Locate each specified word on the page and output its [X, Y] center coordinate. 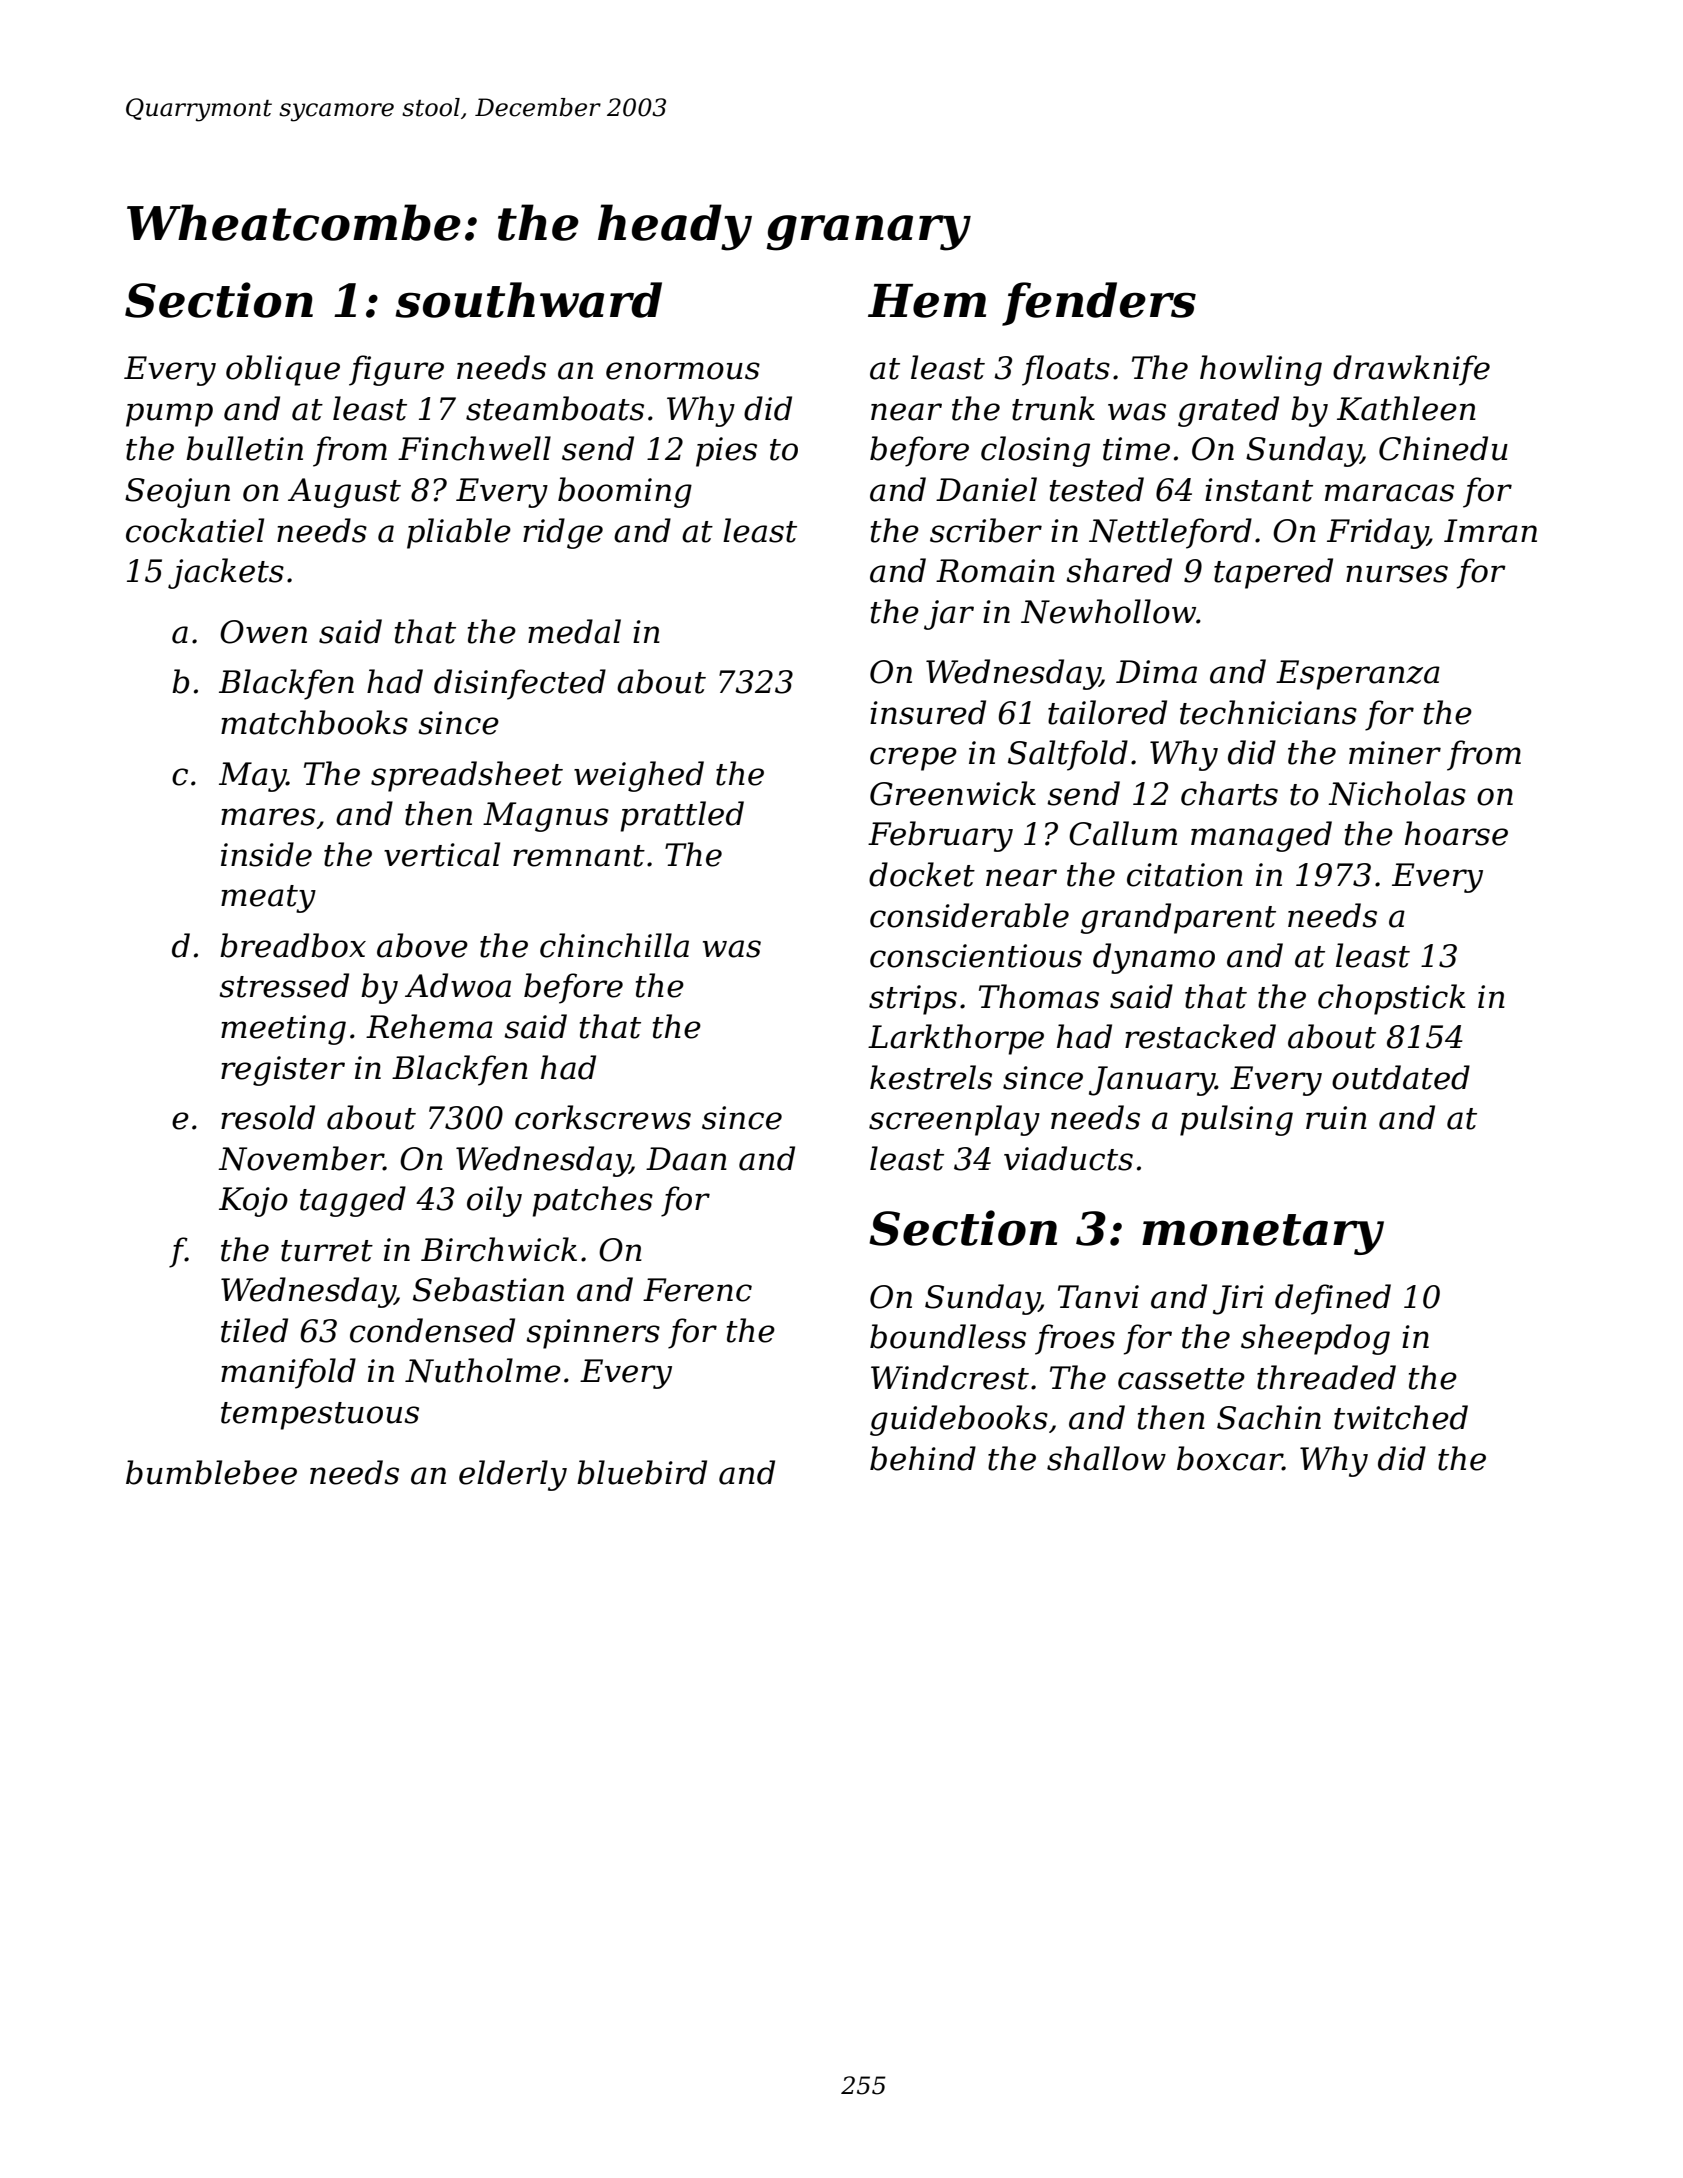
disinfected [520, 684]
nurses [1397, 574]
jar [949, 615]
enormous [683, 371]
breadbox [293, 945]
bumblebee [211, 1472]
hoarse [1456, 833]
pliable [459, 533]
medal [574, 631]
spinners [593, 1334]
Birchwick [499, 1249]
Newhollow [1108, 611]
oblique [283, 370]
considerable [969, 915]
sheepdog [1315, 1339]
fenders [1099, 304]
